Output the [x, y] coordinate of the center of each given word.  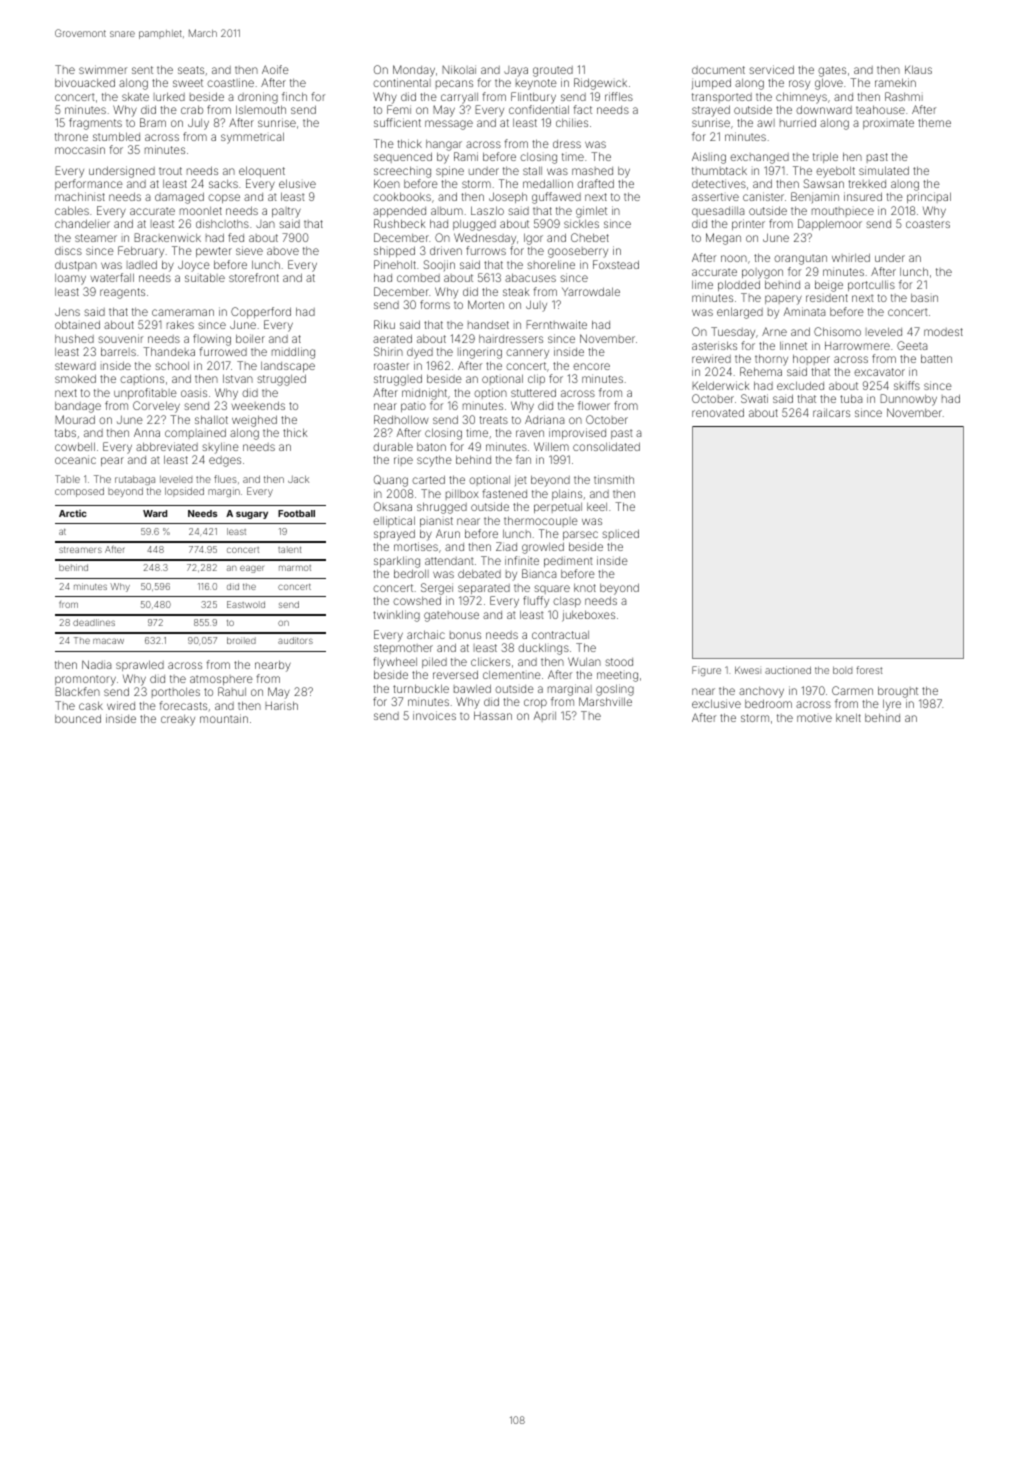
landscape [288, 367]
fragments [95, 124]
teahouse [880, 109]
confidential [539, 109]
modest [943, 332]
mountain [224, 718]
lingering [480, 353]
